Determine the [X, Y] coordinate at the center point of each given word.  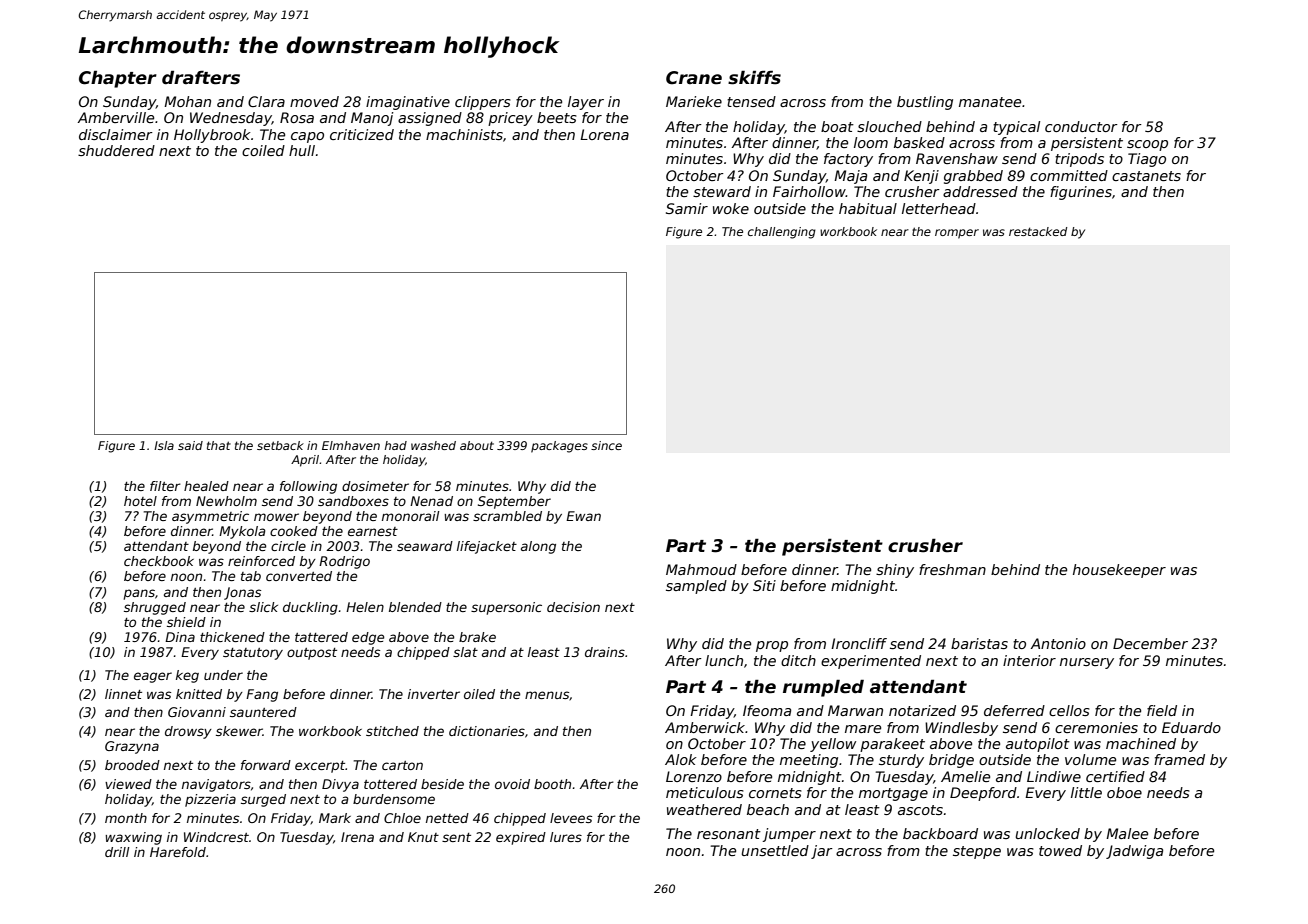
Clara [266, 101]
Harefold [178, 852]
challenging [782, 233]
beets [557, 117]
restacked [1038, 231]
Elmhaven [351, 445]
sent [456, 837]
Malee [1127, 833]
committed [1069, 175]
